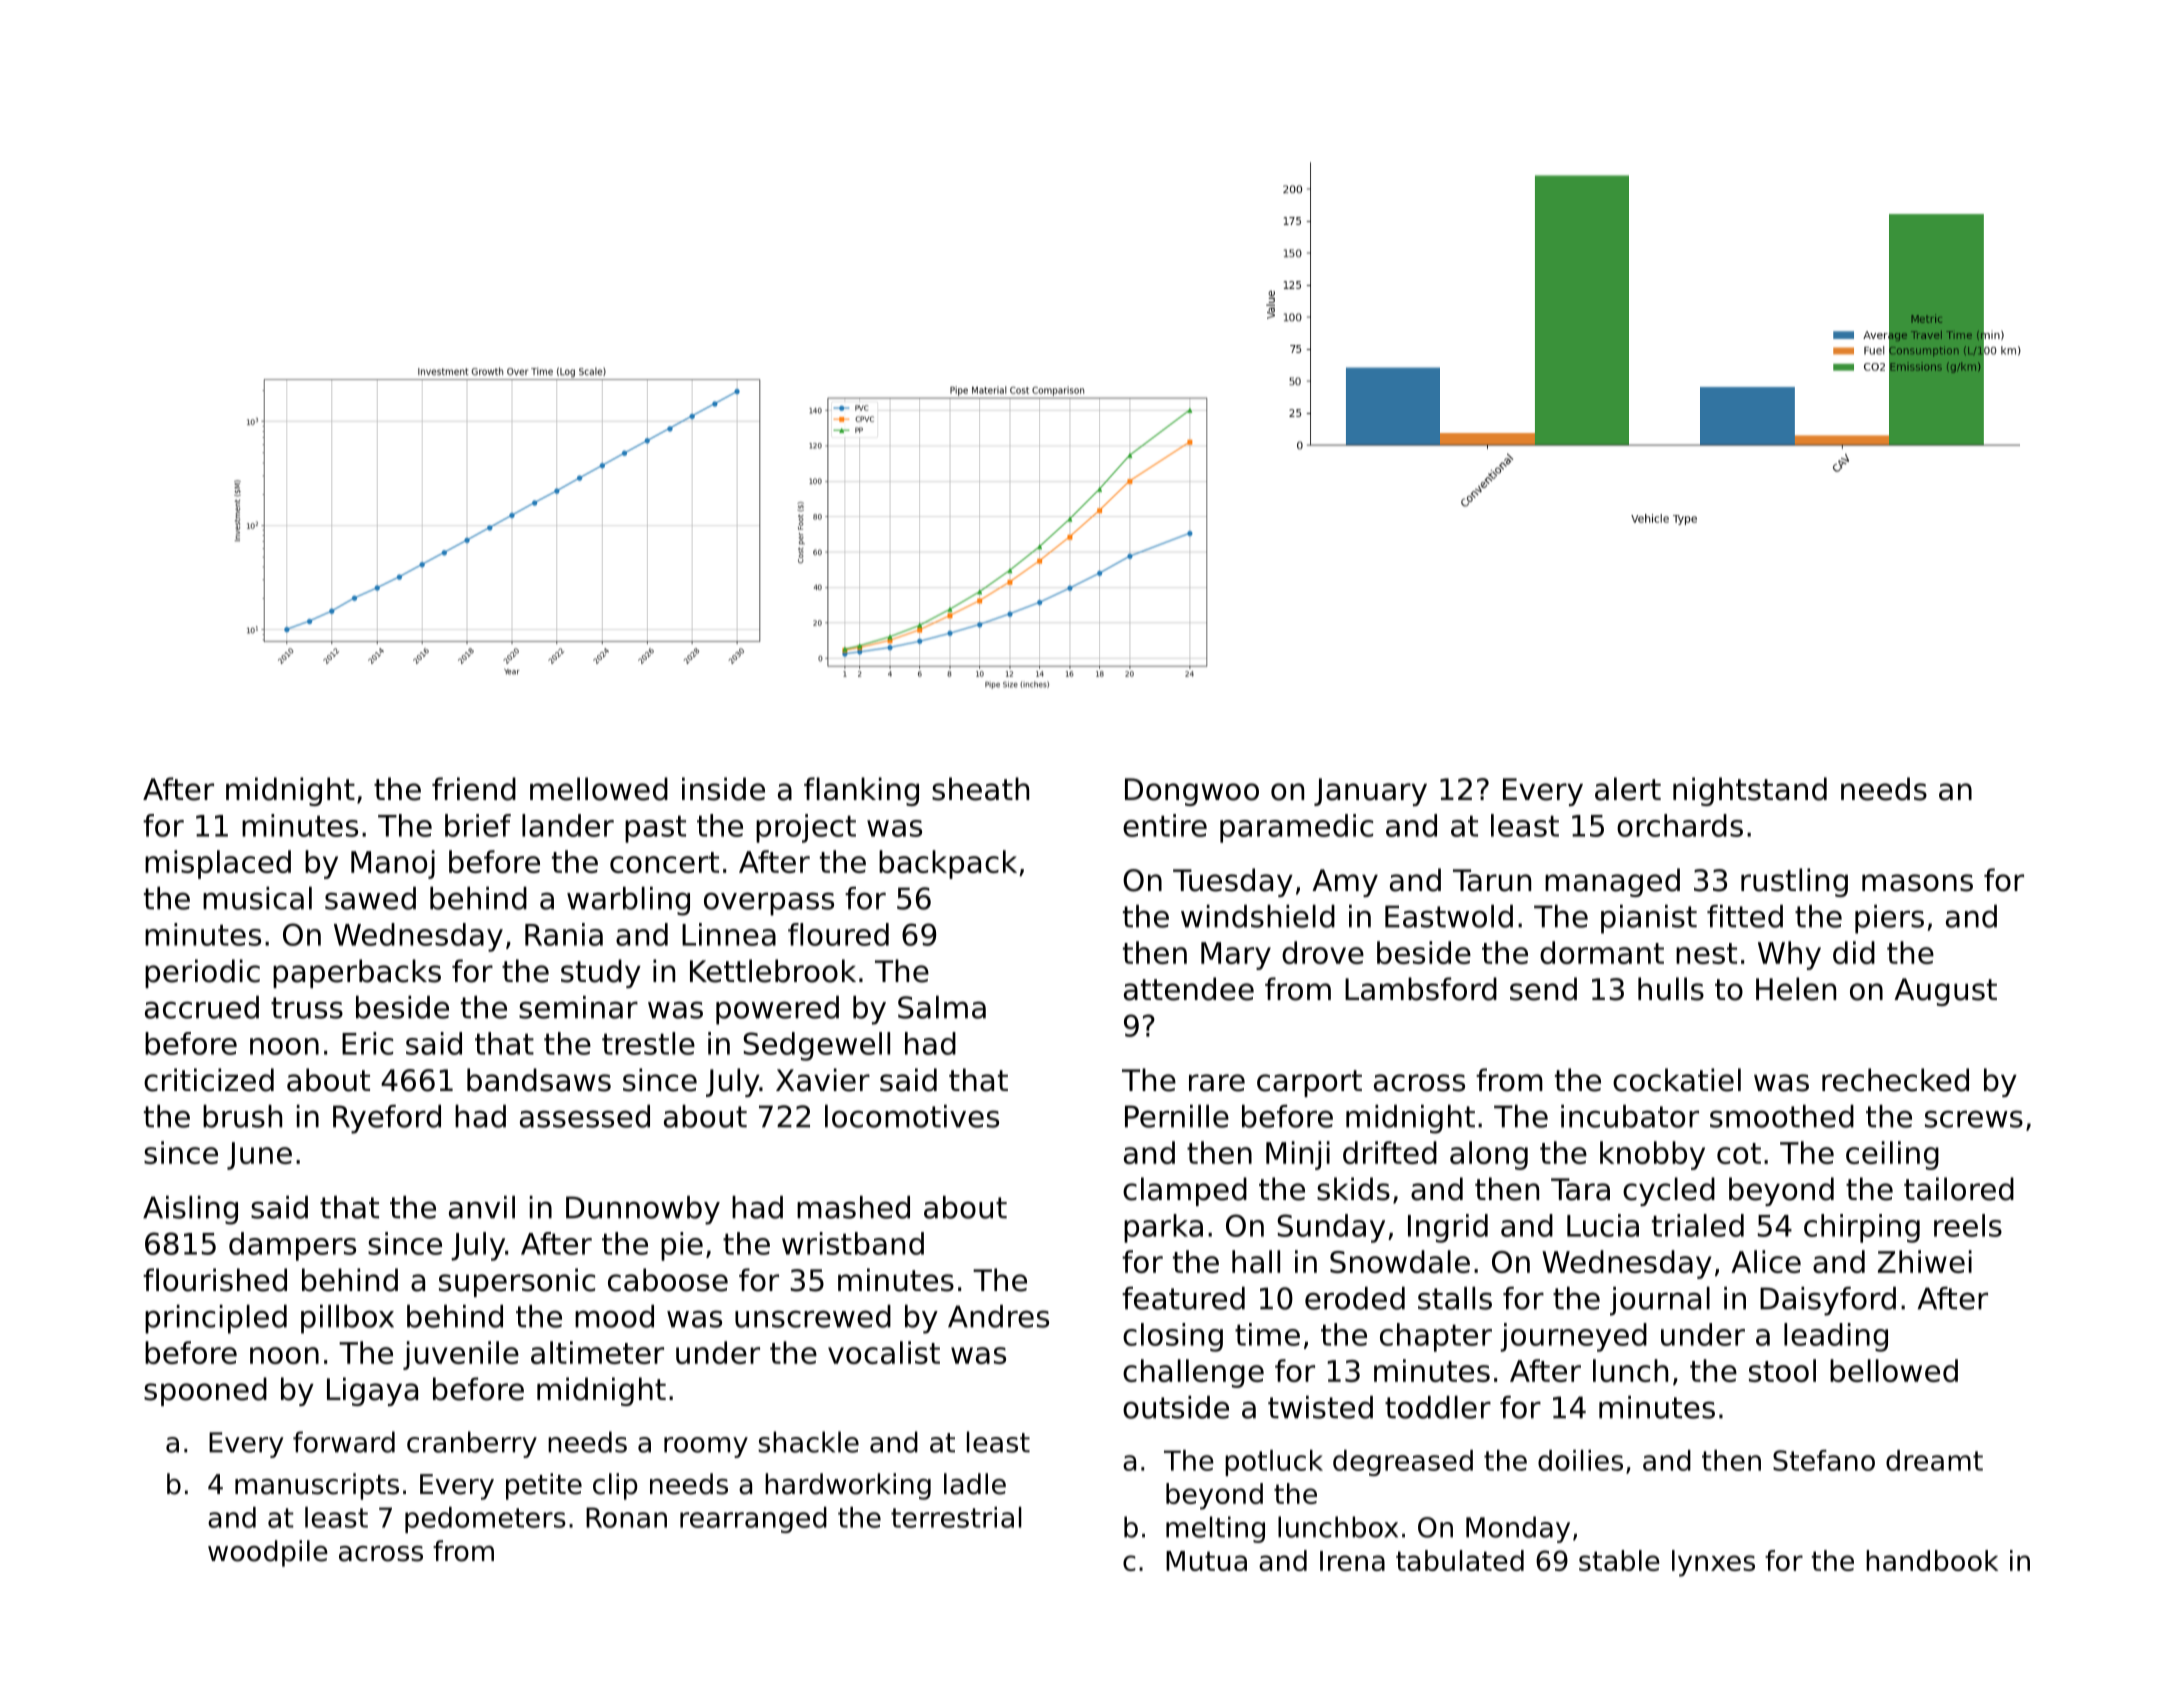 The width and height of the screenshot is (2178, 1683). What do you see at coordinates (808, 1442) in the screenshot?
I see `shackle` at bounding box center [808, 1442].
